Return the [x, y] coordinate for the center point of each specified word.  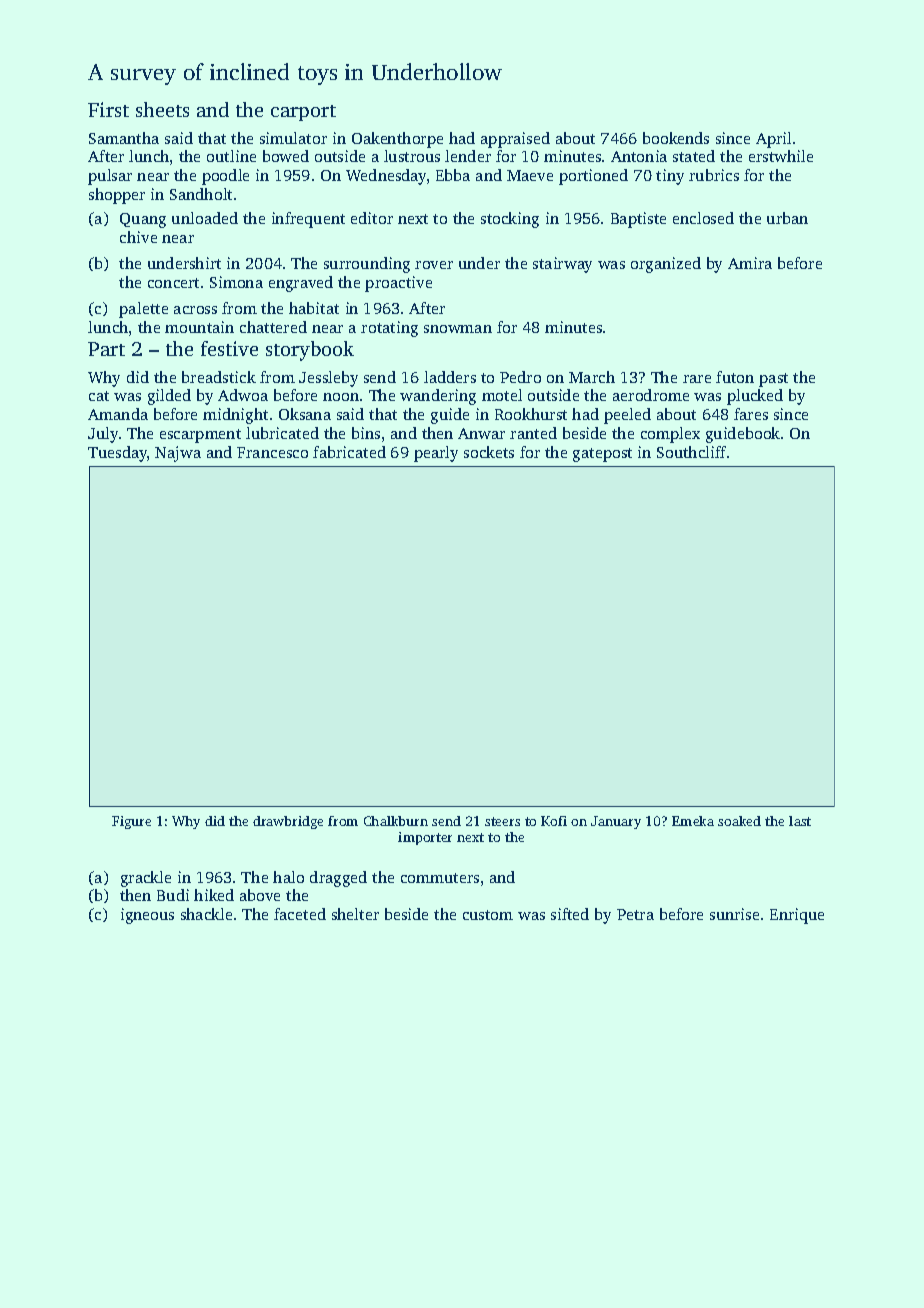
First [108, 109]
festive [229, 348]
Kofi [554, 821]
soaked [739, 821]
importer [425, 838]
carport [303, 113]
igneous [147, 916]
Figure [131, 822]
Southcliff [691, 452]
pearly [436, 454]
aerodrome [651, 395]
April [773, 140]
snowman [458, 329]
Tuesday [117, 454]
